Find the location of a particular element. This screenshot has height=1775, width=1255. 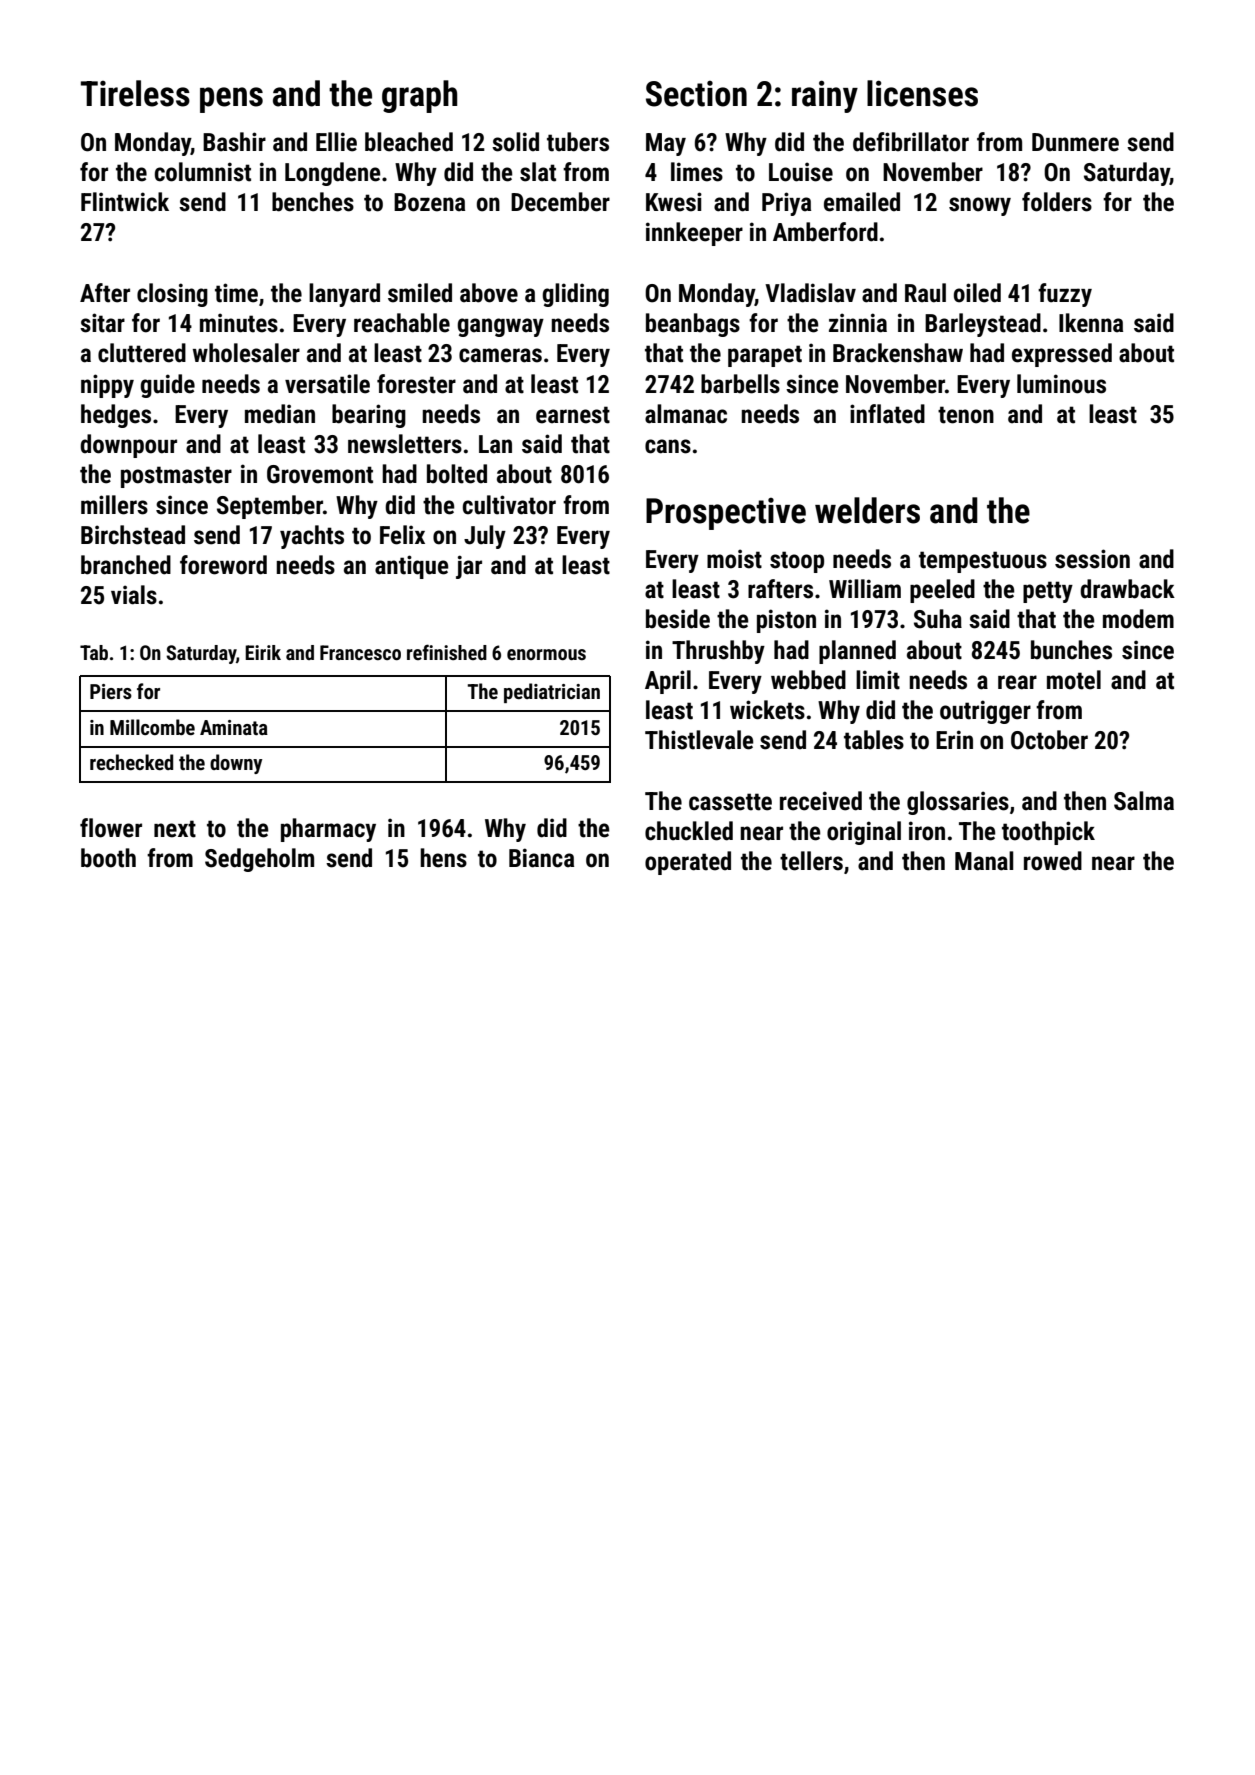

beside is located at coordinates (678, 619).
